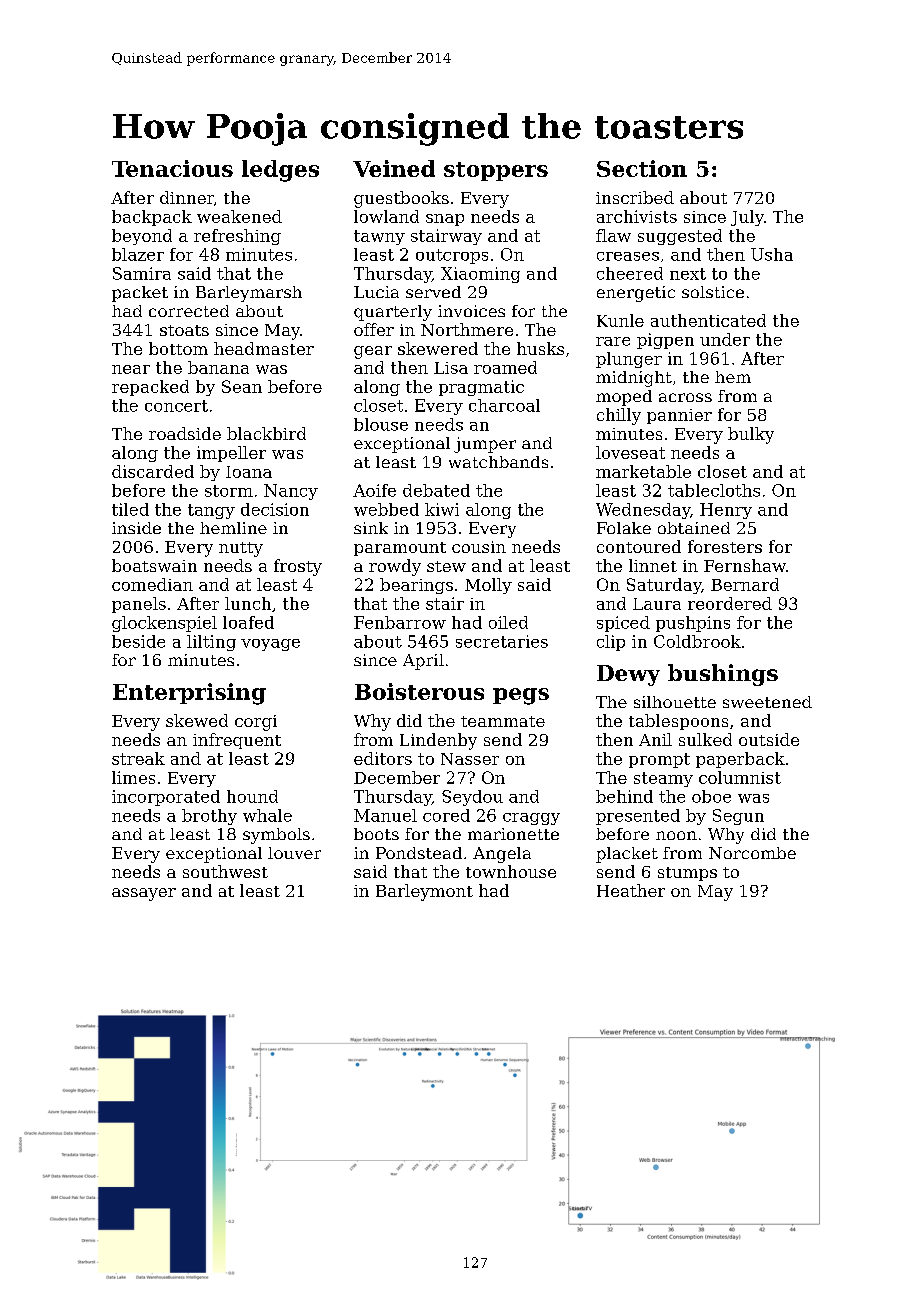  What do you see at coordinates (280, 171) in the document?
I see `ledges` at bounding box center [280, 171].
